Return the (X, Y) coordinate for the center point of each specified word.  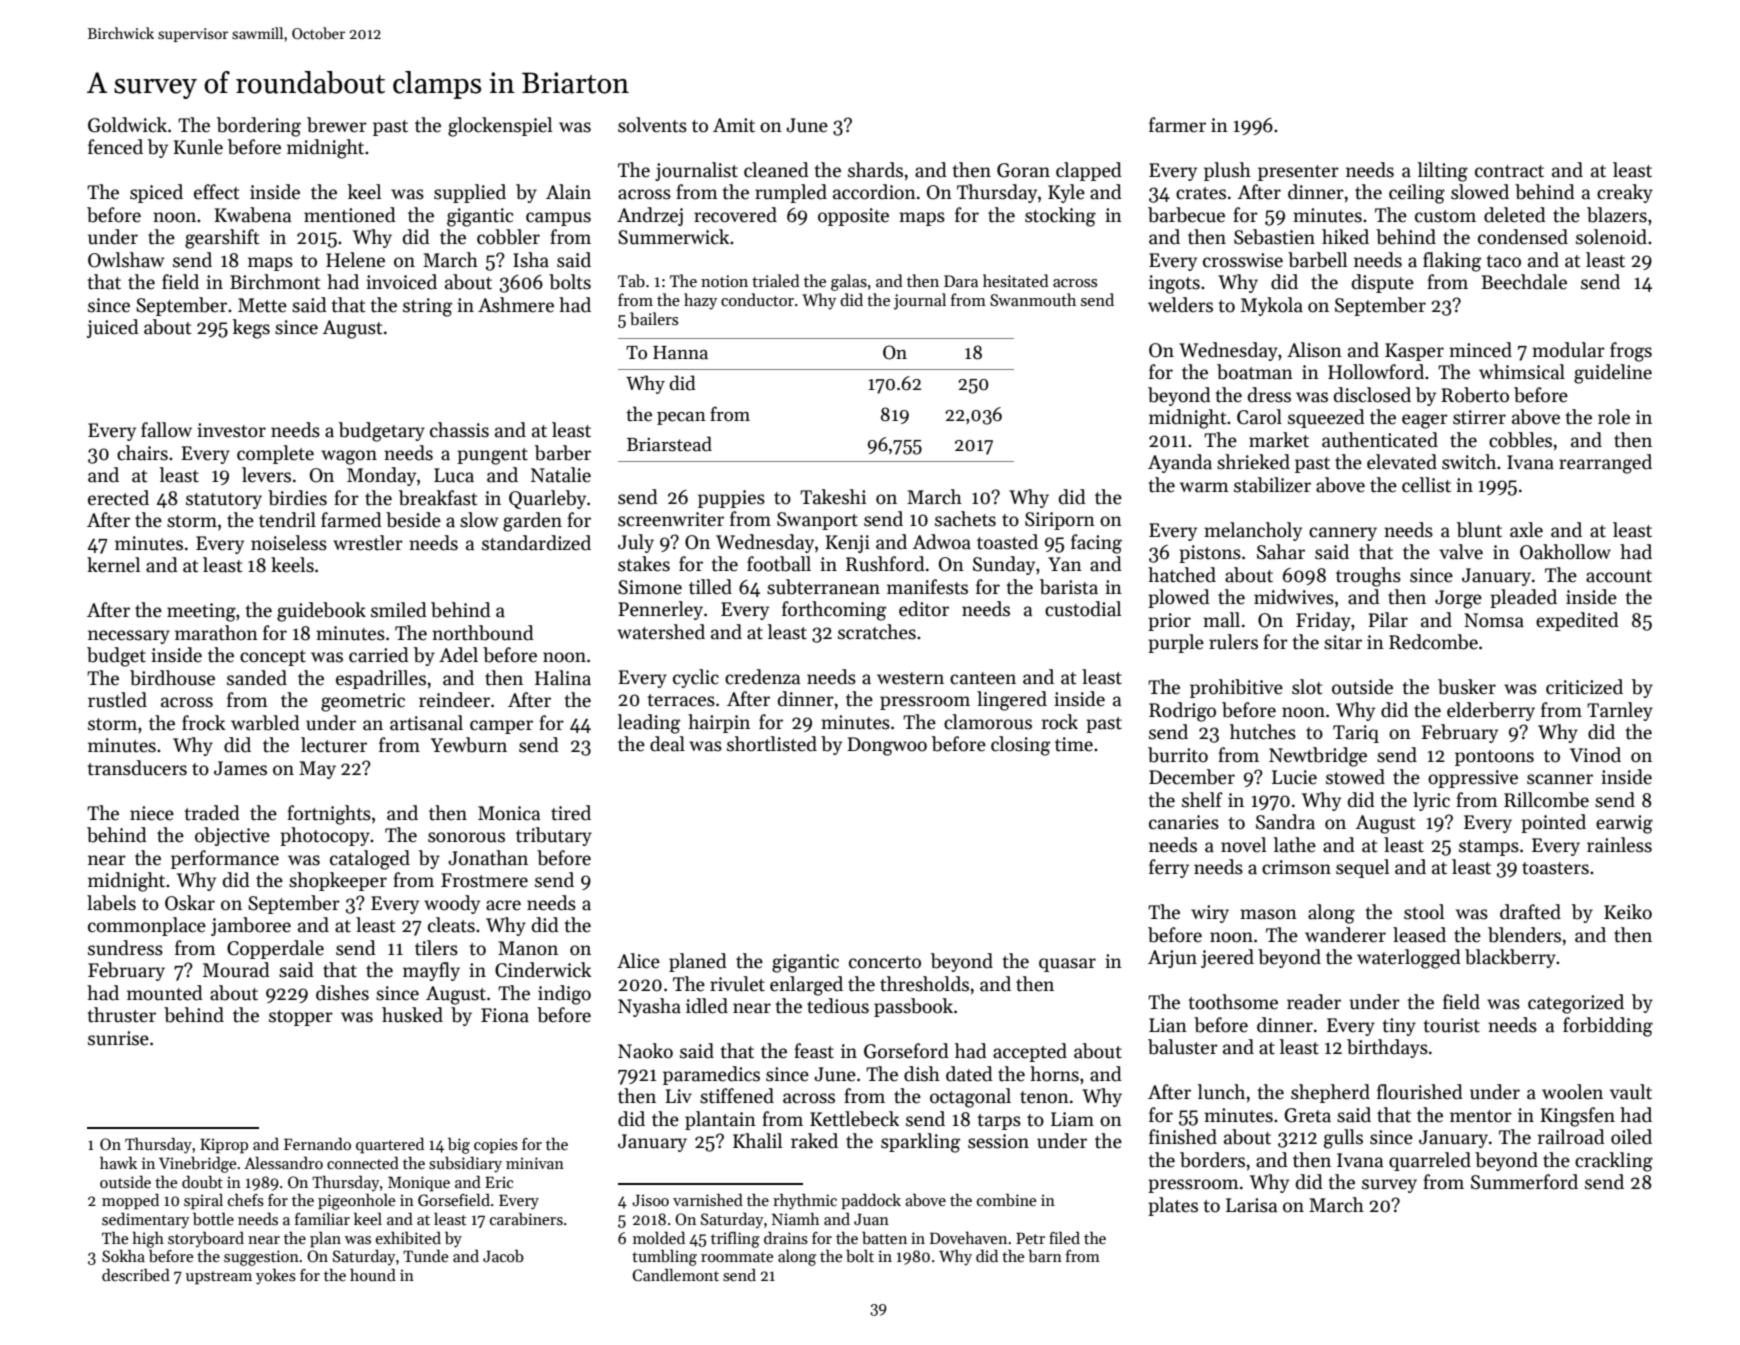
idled (707, 1006)
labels (111, 903)
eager (1425, 421)
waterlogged (1409, 959)
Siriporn (1060, 521)
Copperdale (275, 949)
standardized (536, 543)
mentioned (350, 215)
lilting (1443, 172)
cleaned (776, 170)
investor (231, 430)
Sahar (1281, 552)
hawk (118, 1163)
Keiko (1628, 912)
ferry (1169, 868)
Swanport (817, 521)
